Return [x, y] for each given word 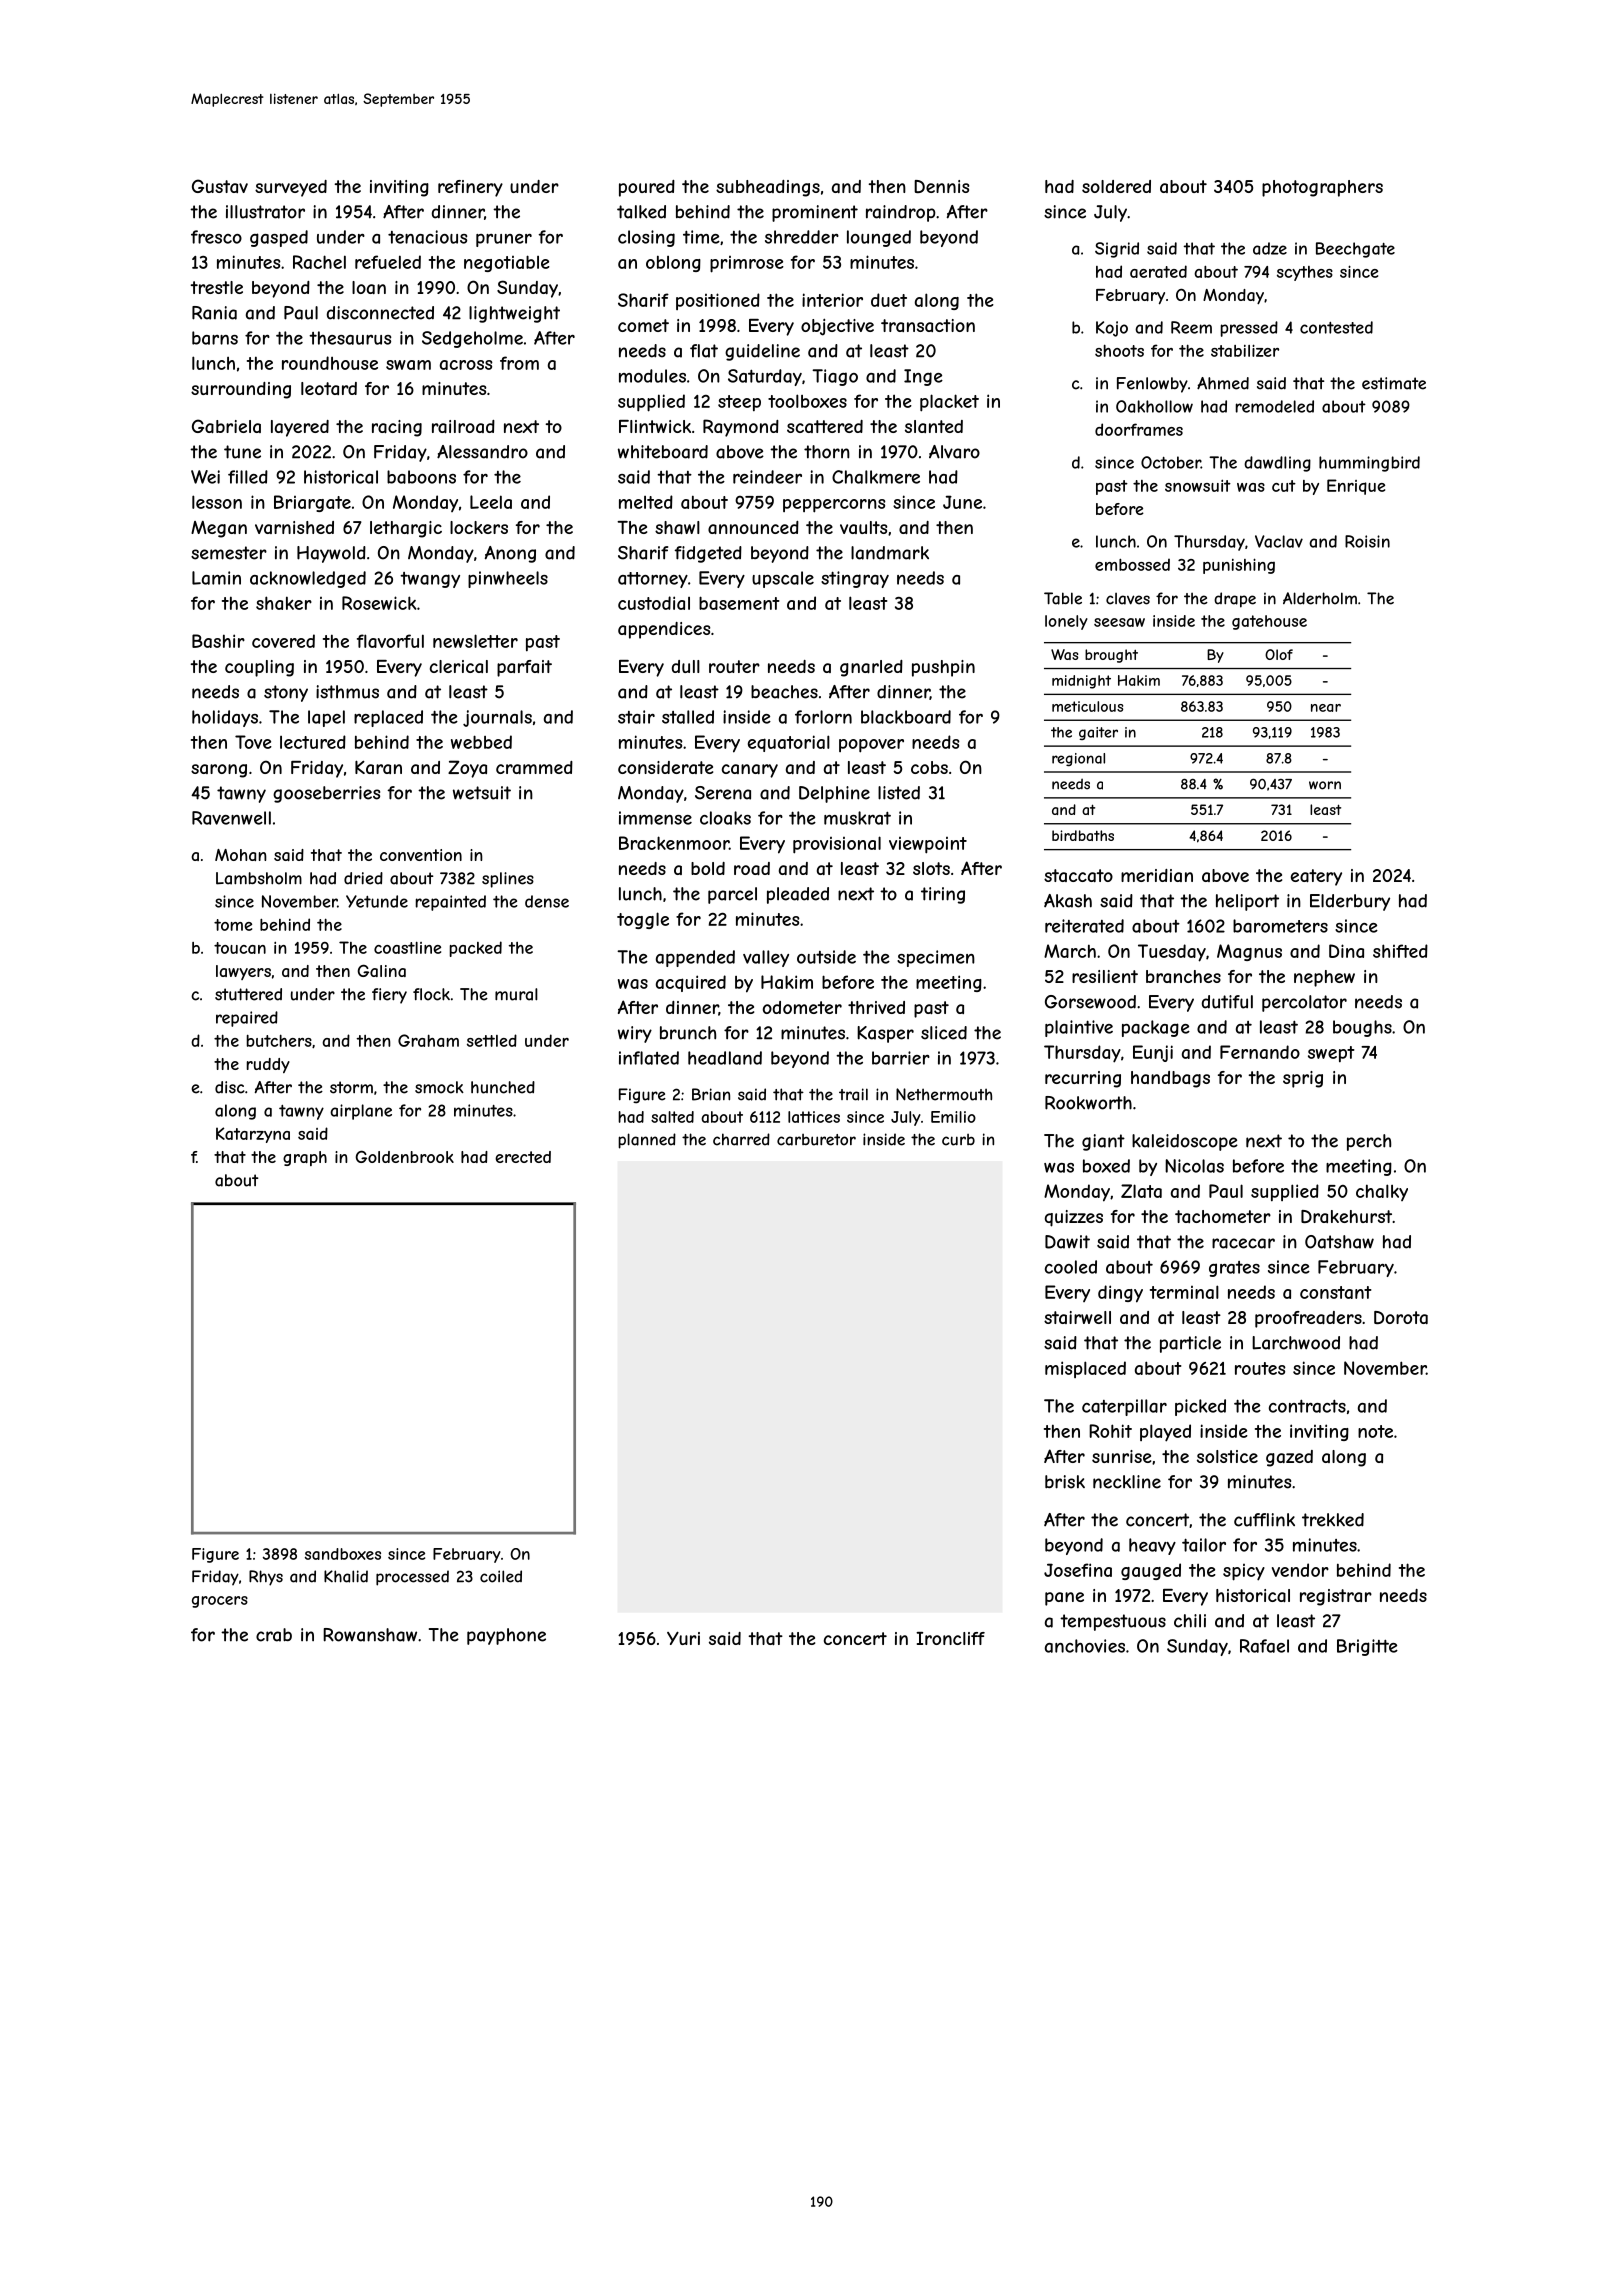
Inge [923, 377]
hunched [503, 1087]
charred [741, 1139]
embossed [1132, 565]
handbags [1170, 1079]
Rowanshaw [370, 1635]
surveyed [291, 188]
